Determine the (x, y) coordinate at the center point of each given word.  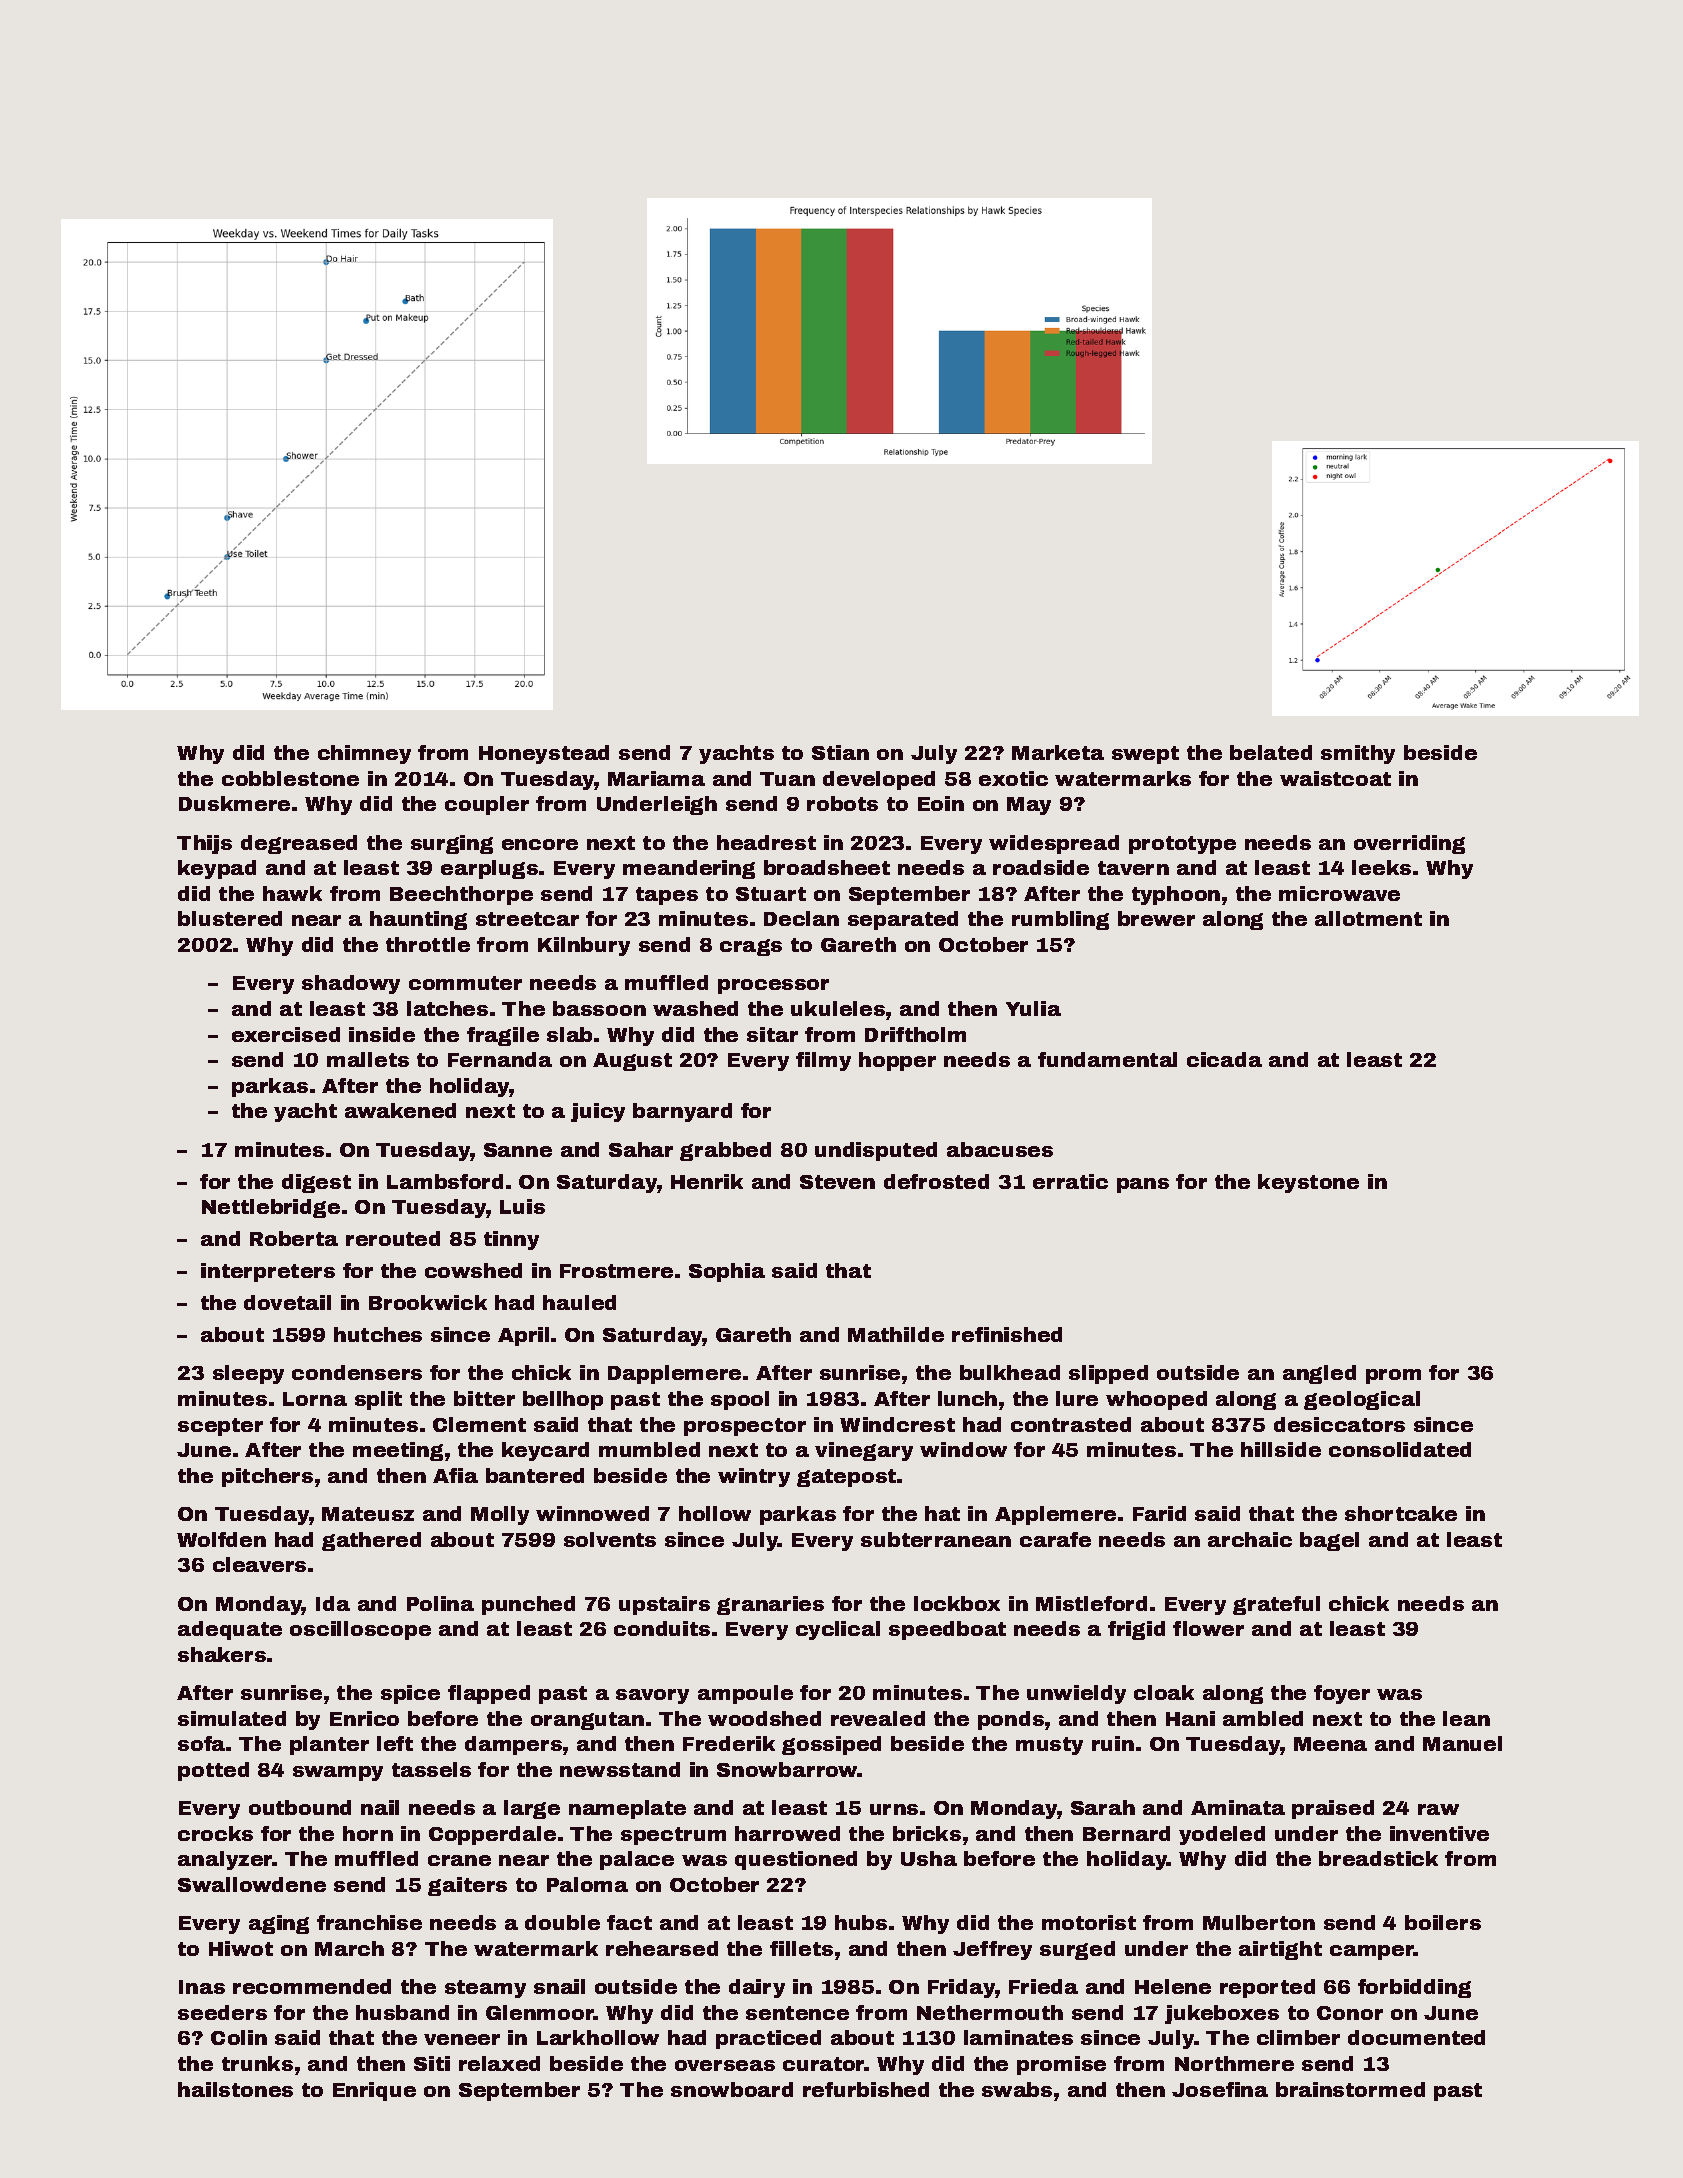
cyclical (838, 1630)
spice (410, 1694)
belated (1271, 752)
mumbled (649, 1449)
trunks (257, 2063)
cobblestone (290, 778)
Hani (1190, 1718)
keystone (1308, 1183)
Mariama (656, 778)
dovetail (287, 1302)
